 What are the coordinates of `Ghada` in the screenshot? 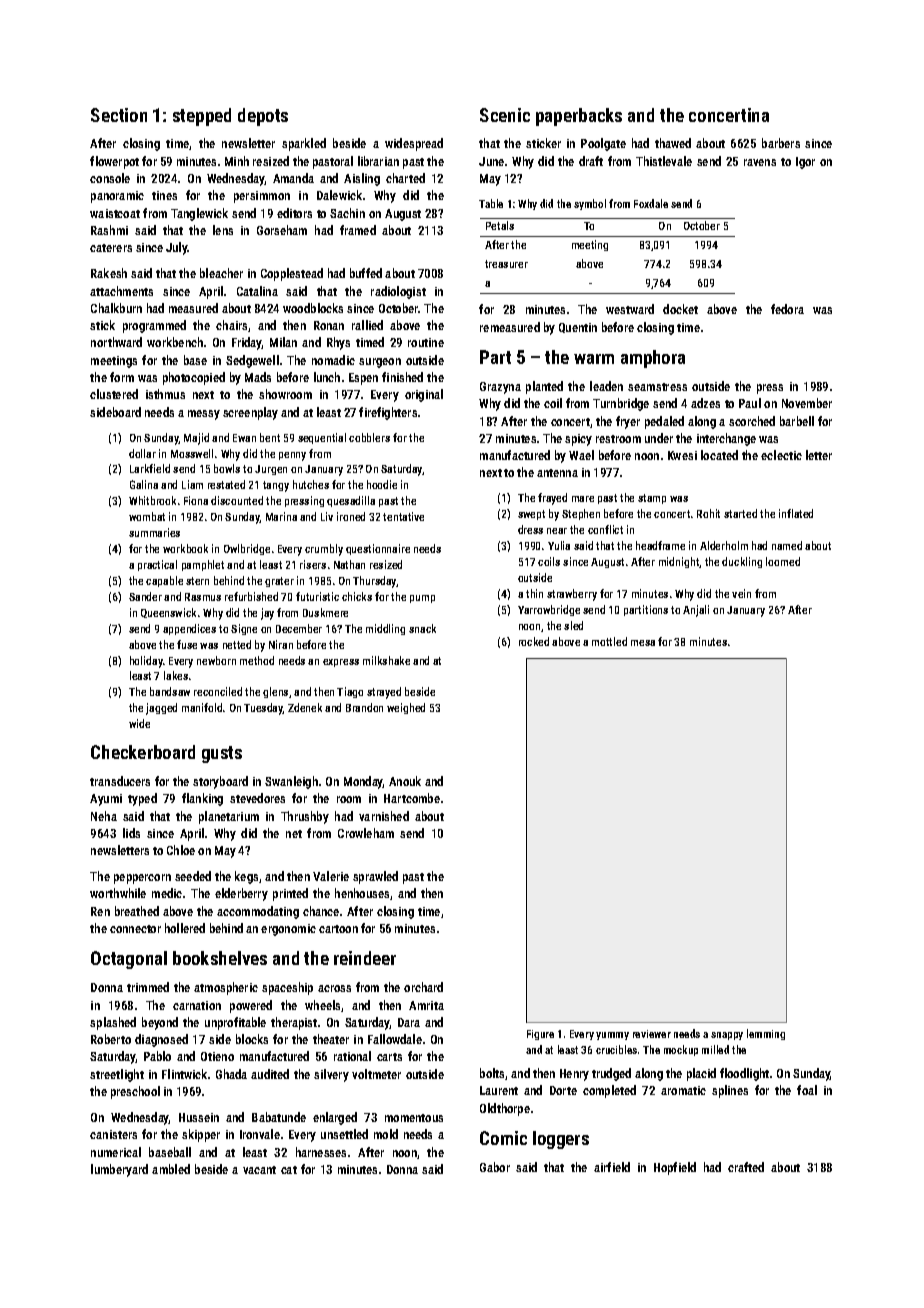 It's located at (231, 1074).
